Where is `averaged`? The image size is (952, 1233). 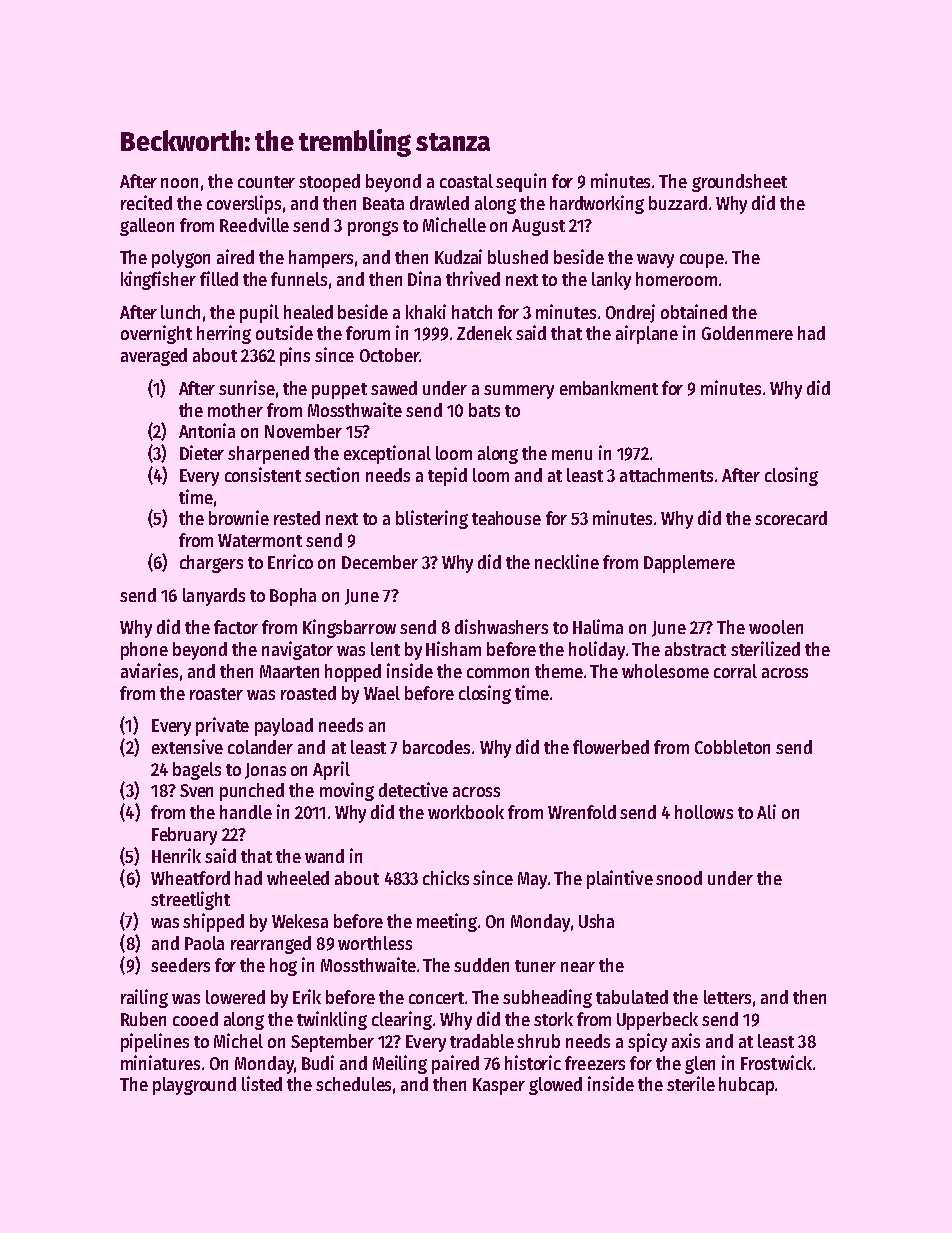 averaged is located at coordinates (154, 357).
